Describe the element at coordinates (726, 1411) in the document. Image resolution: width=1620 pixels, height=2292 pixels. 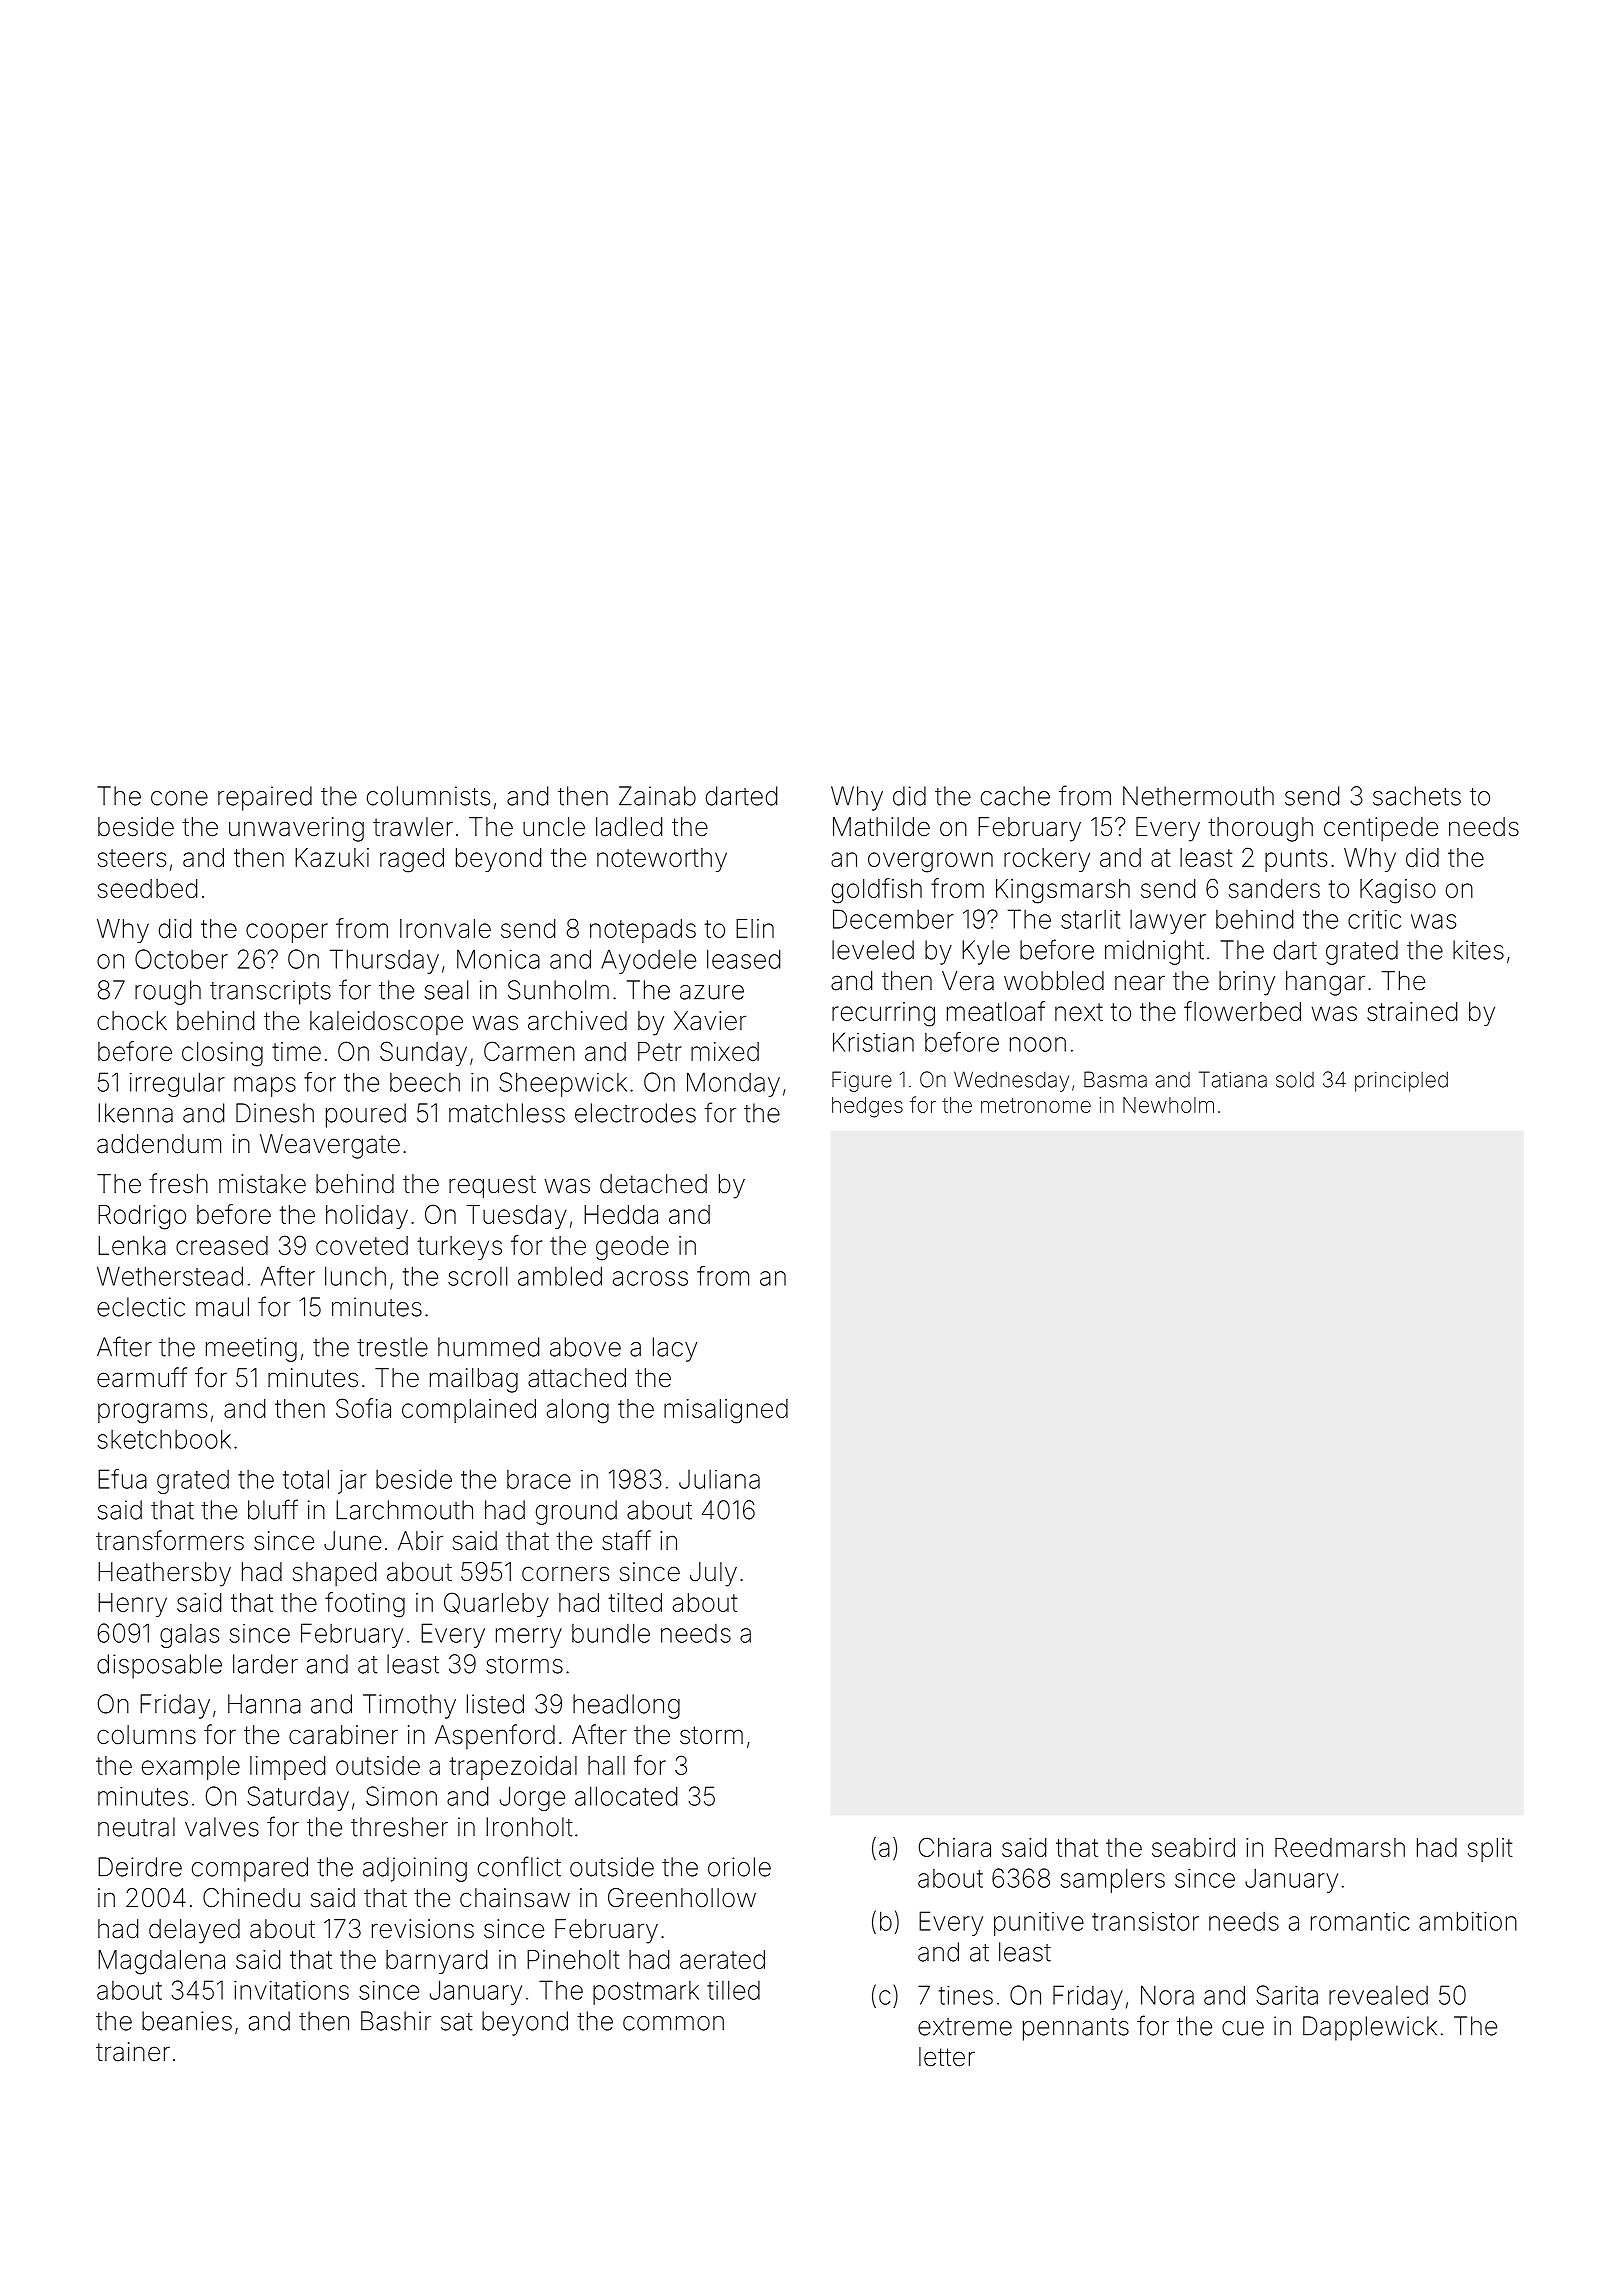
I see `misaligned` at that location.
